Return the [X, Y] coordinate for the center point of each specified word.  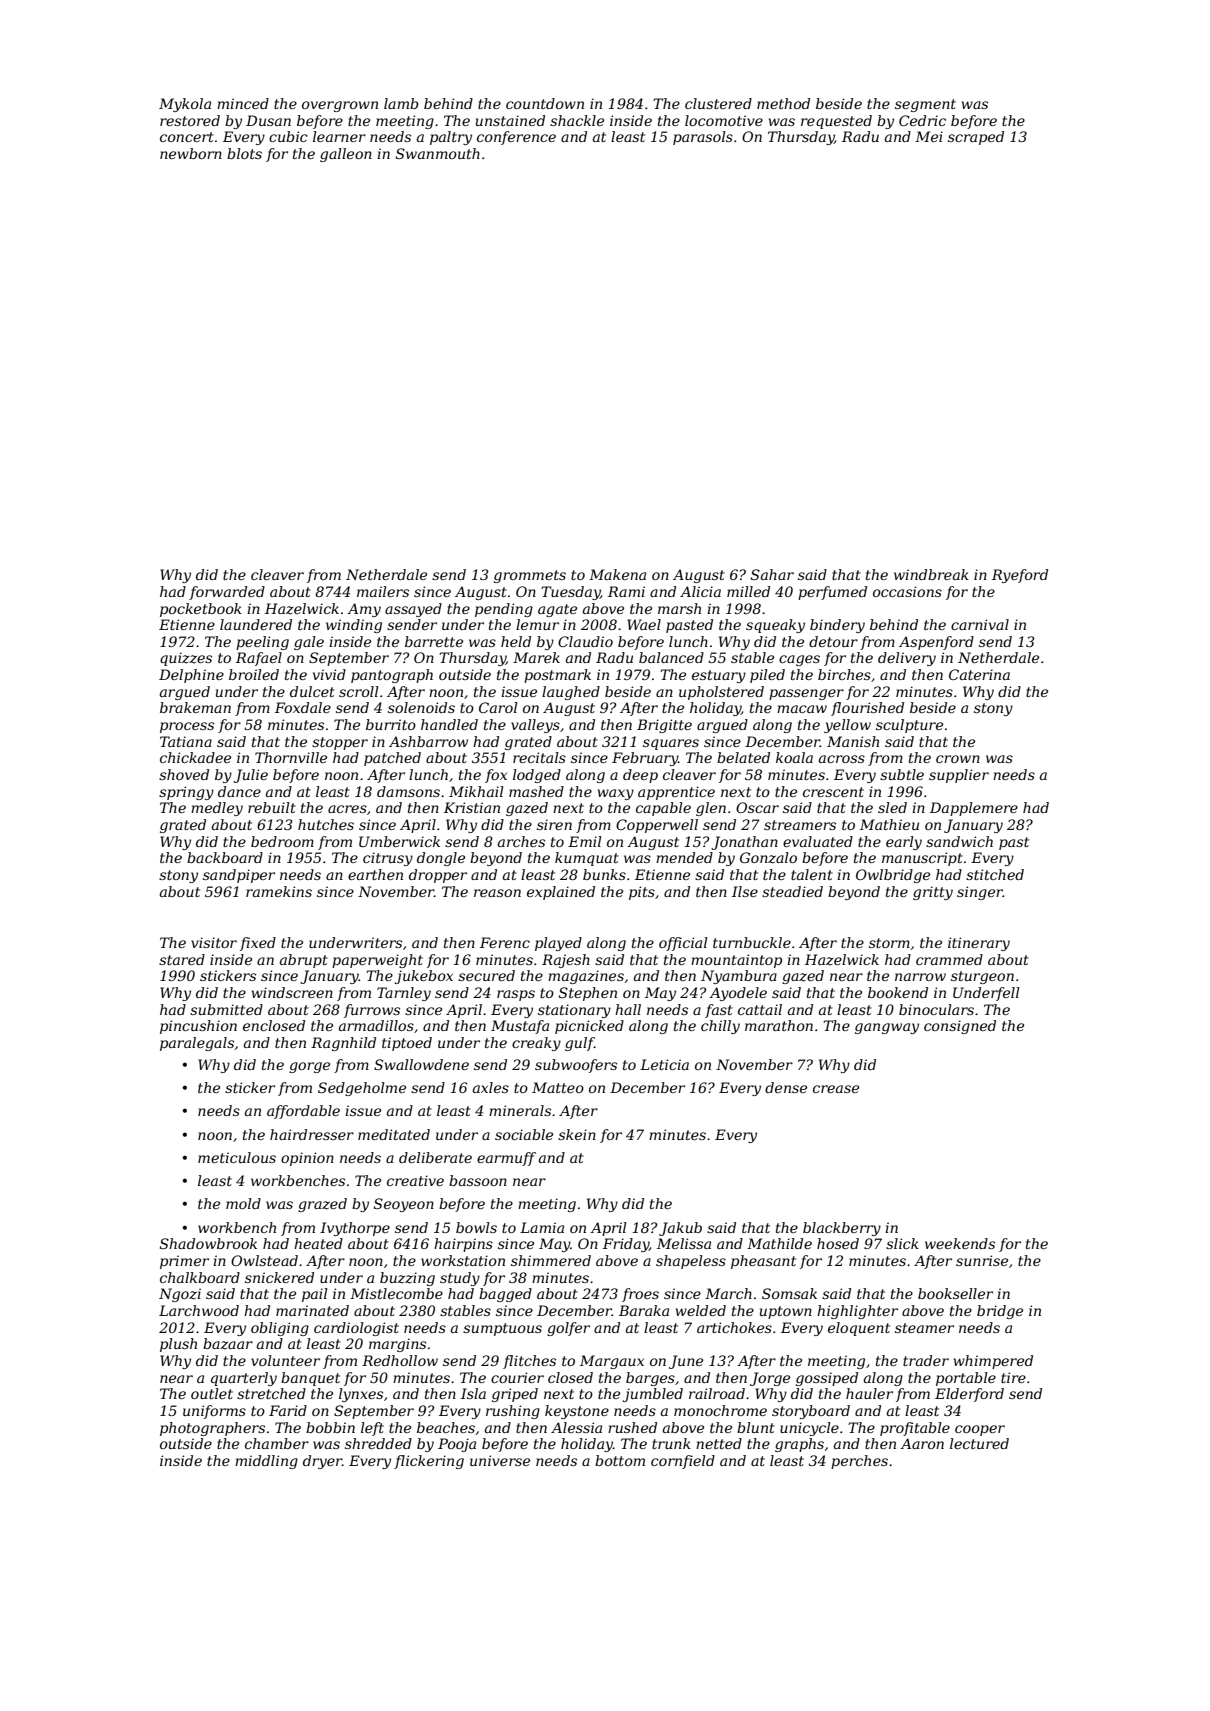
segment [925, 105]
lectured [979, 1443]
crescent [833, 792]
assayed [413, 610]
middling [266, 1462]
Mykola [185, 105]
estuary [719, 676]
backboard [225, 857]
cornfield [683, 1462]
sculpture [909, 726]
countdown [545, 103]
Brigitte [664, 726]
